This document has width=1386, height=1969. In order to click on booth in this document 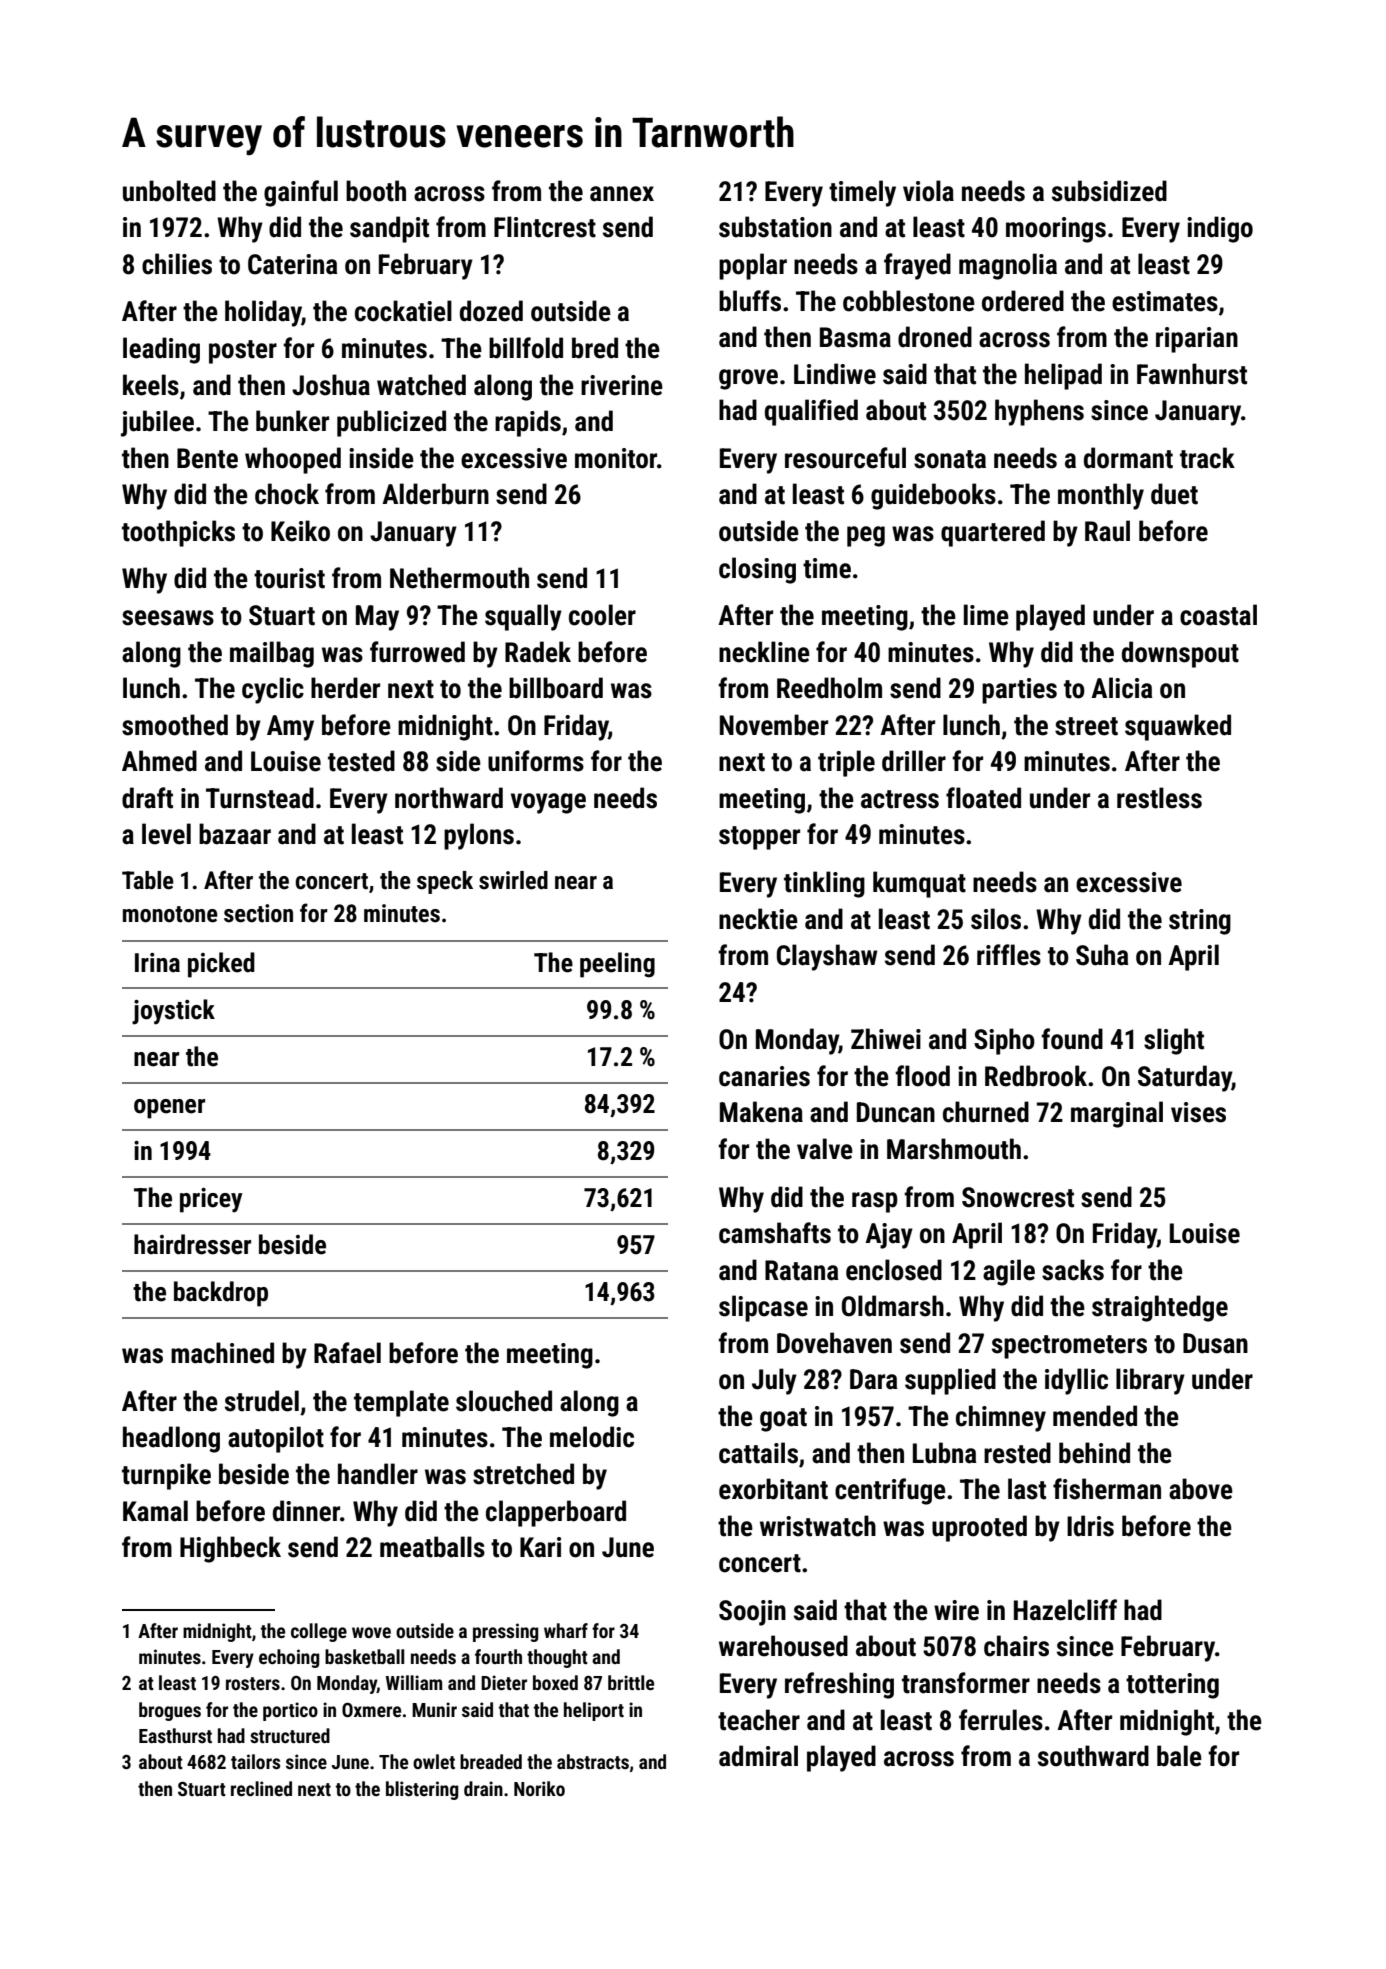, I will do `click(376, 191)`.
